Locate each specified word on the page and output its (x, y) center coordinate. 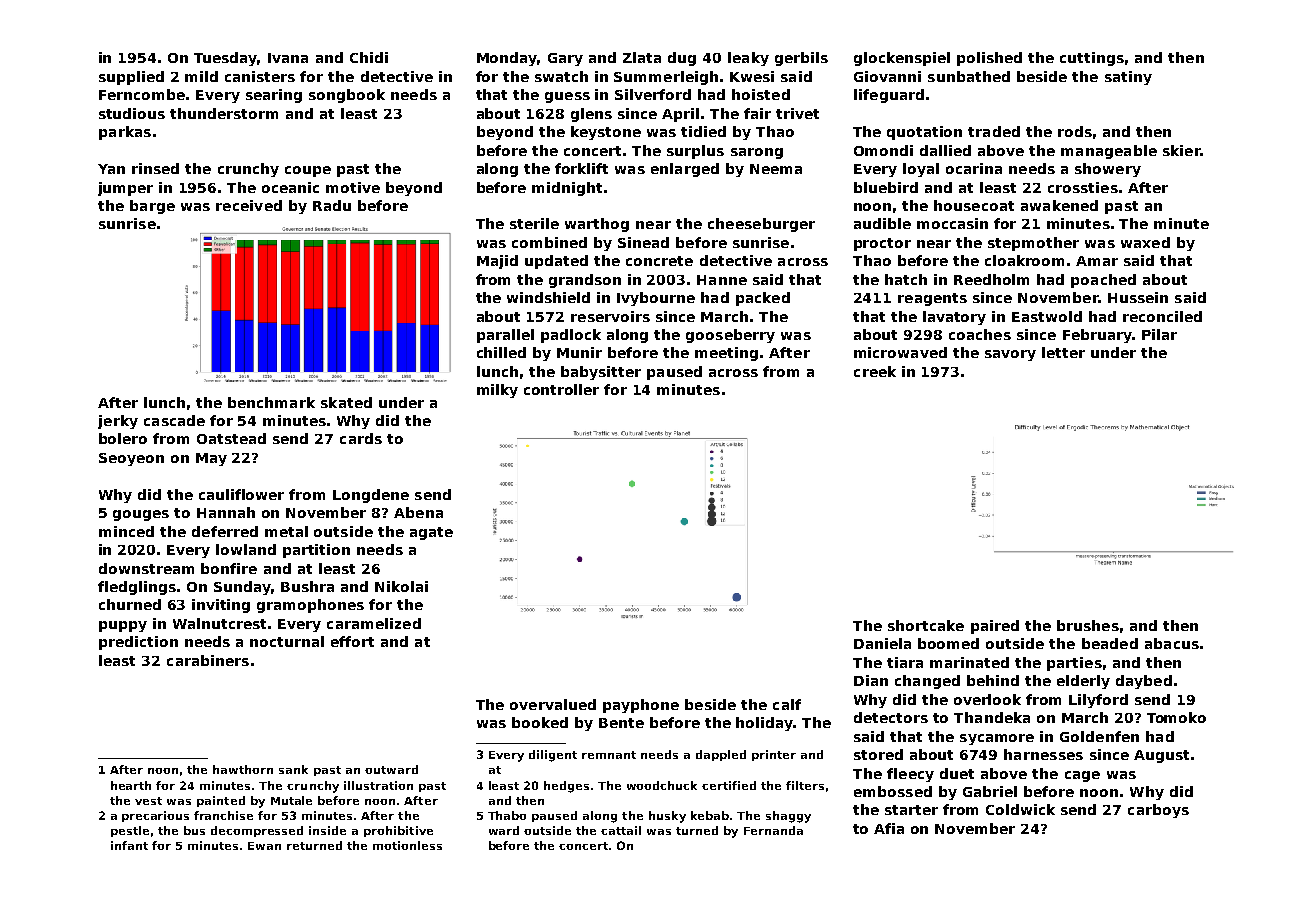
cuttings (1092, 59)
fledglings (137, 588)
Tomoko (1176, 717)
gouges (141, 515)
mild (201, 76)
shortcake (926, 625)
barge (152, 207)
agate (431, 533)
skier (1181, 150)
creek (875, 371)
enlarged (685, 170)
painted (221, 801)
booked (540, 722)
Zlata (642, 57)
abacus (1172, 643)
